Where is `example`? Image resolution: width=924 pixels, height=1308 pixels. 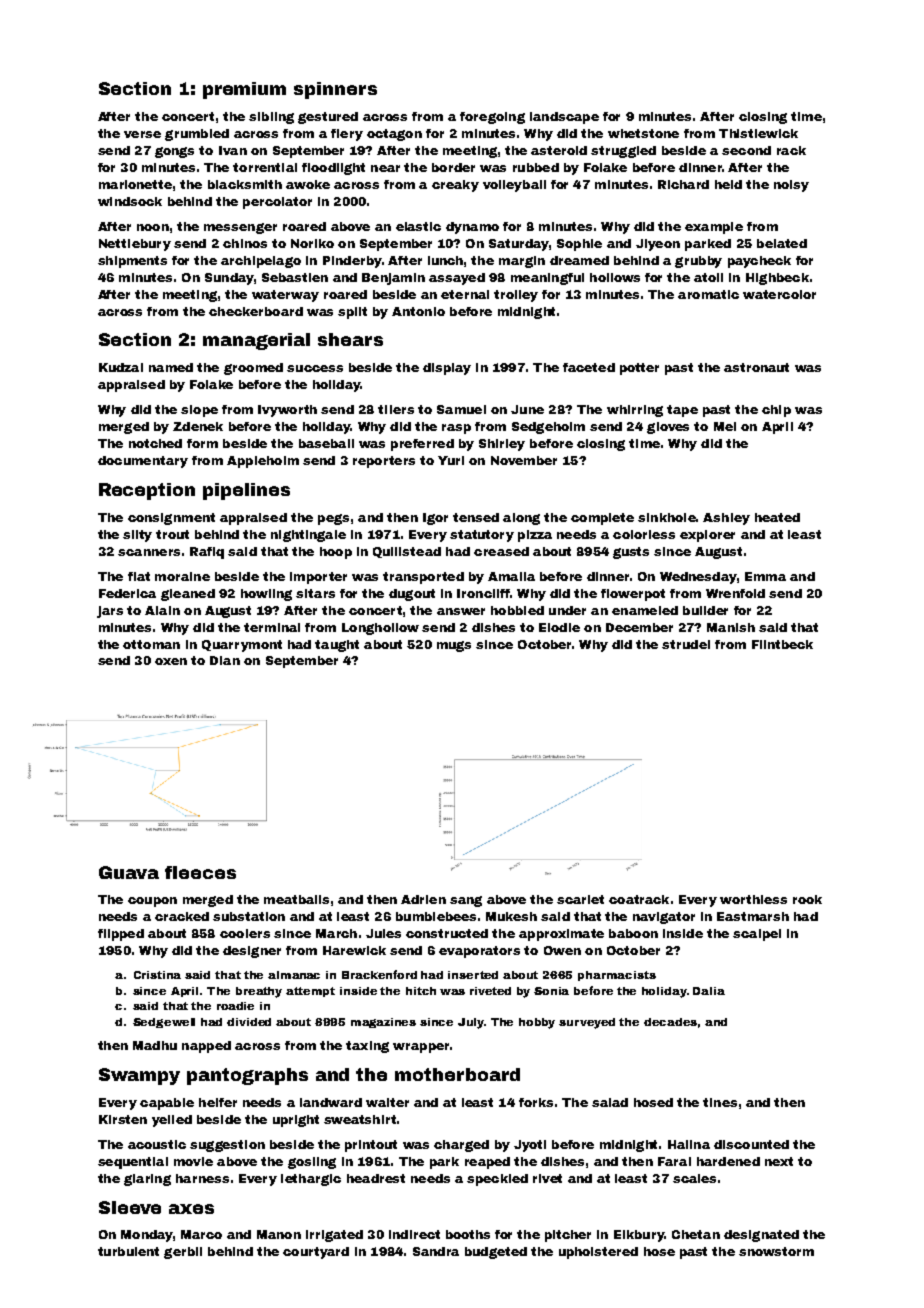
example is located at coordinates (714, 228).
